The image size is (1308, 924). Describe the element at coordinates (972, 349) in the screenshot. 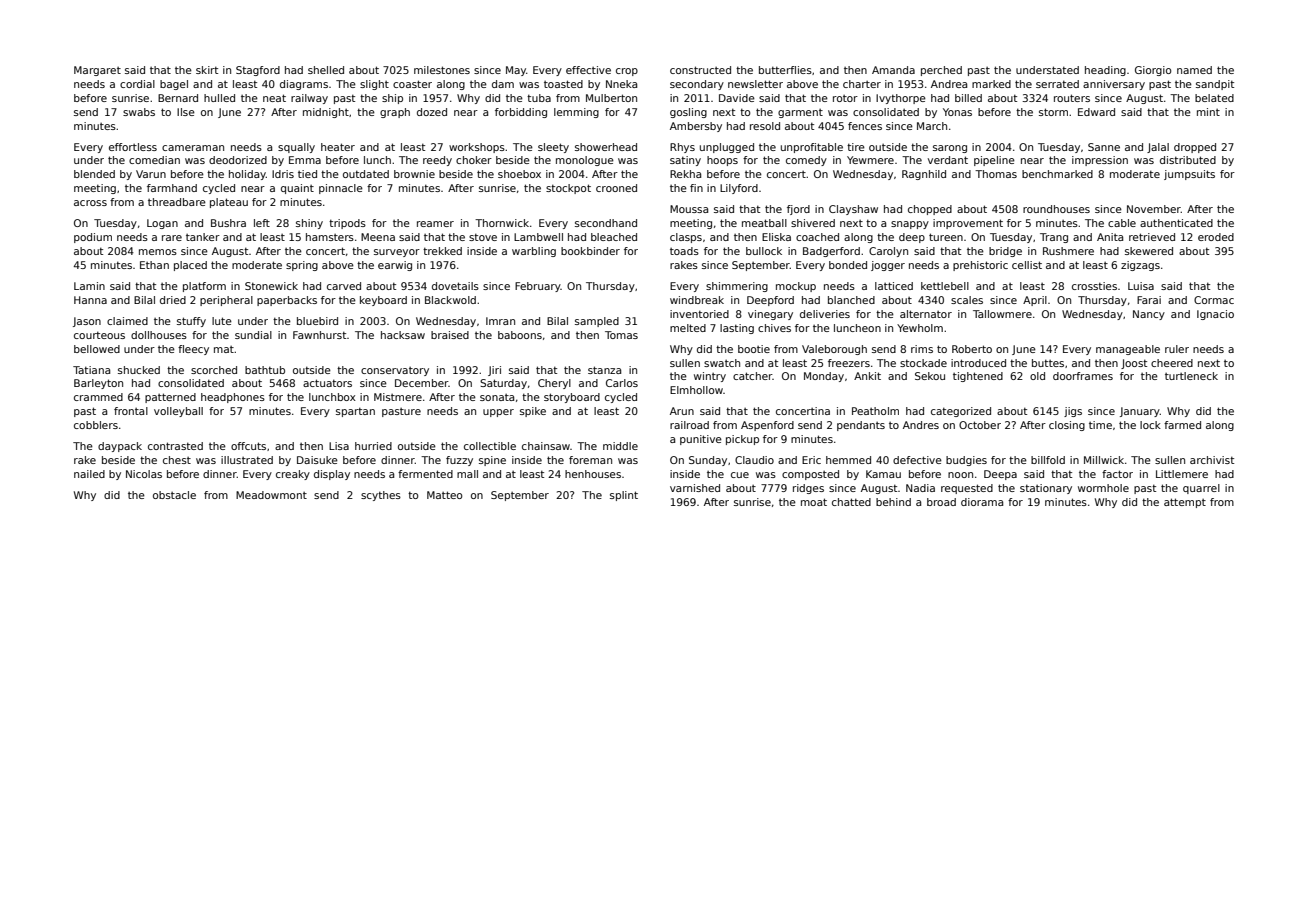

I see `Roberto` at that location.
